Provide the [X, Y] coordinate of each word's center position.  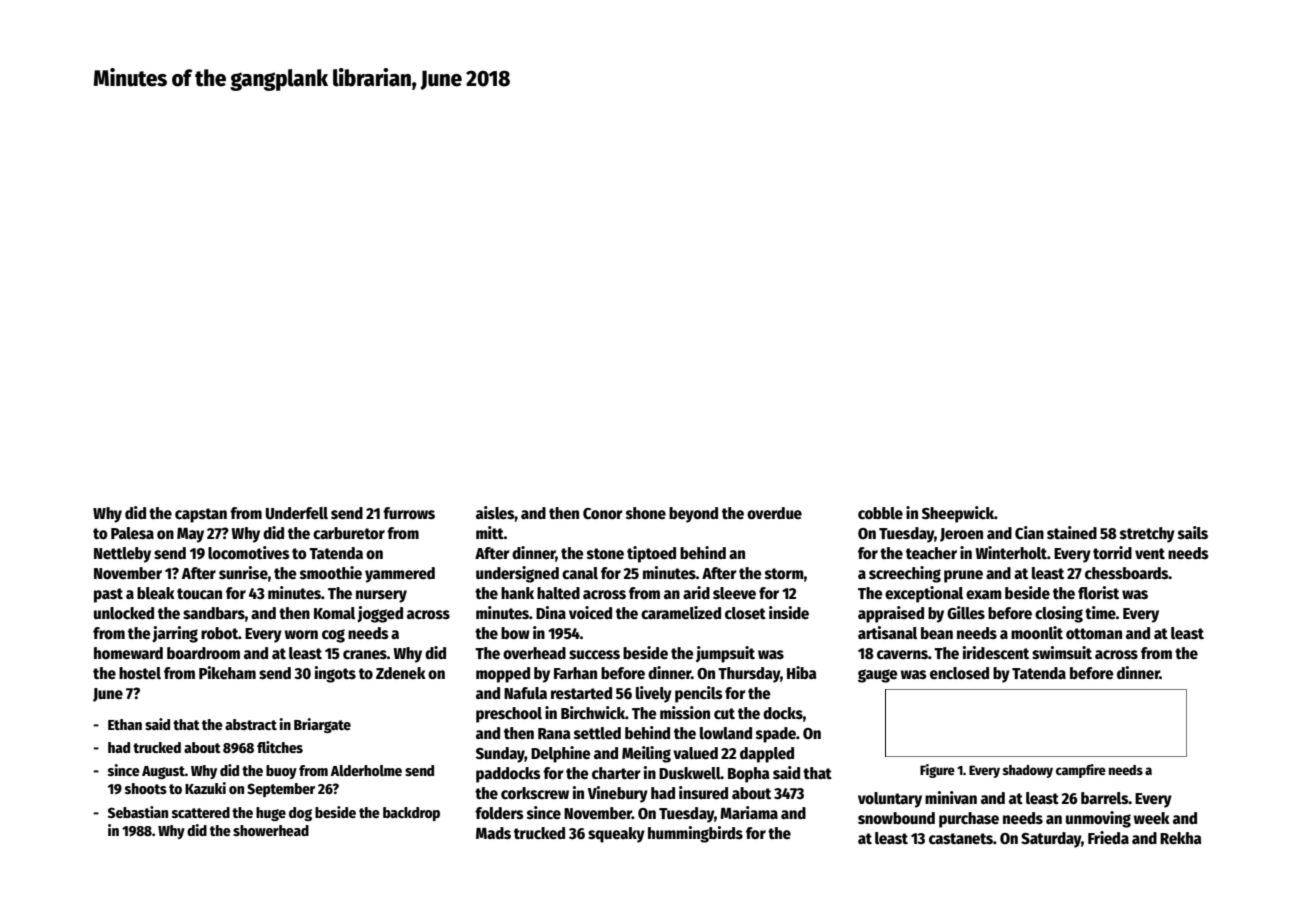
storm [784, 573]
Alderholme [366, 770]
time [1100, 612]
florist [1098, 592]
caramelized [681, 612]
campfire [1081, 771]
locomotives [249, 553]
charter [616, 773]
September [281, 790]
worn [301, 634]
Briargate [322, 725]
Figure [937, 771]
